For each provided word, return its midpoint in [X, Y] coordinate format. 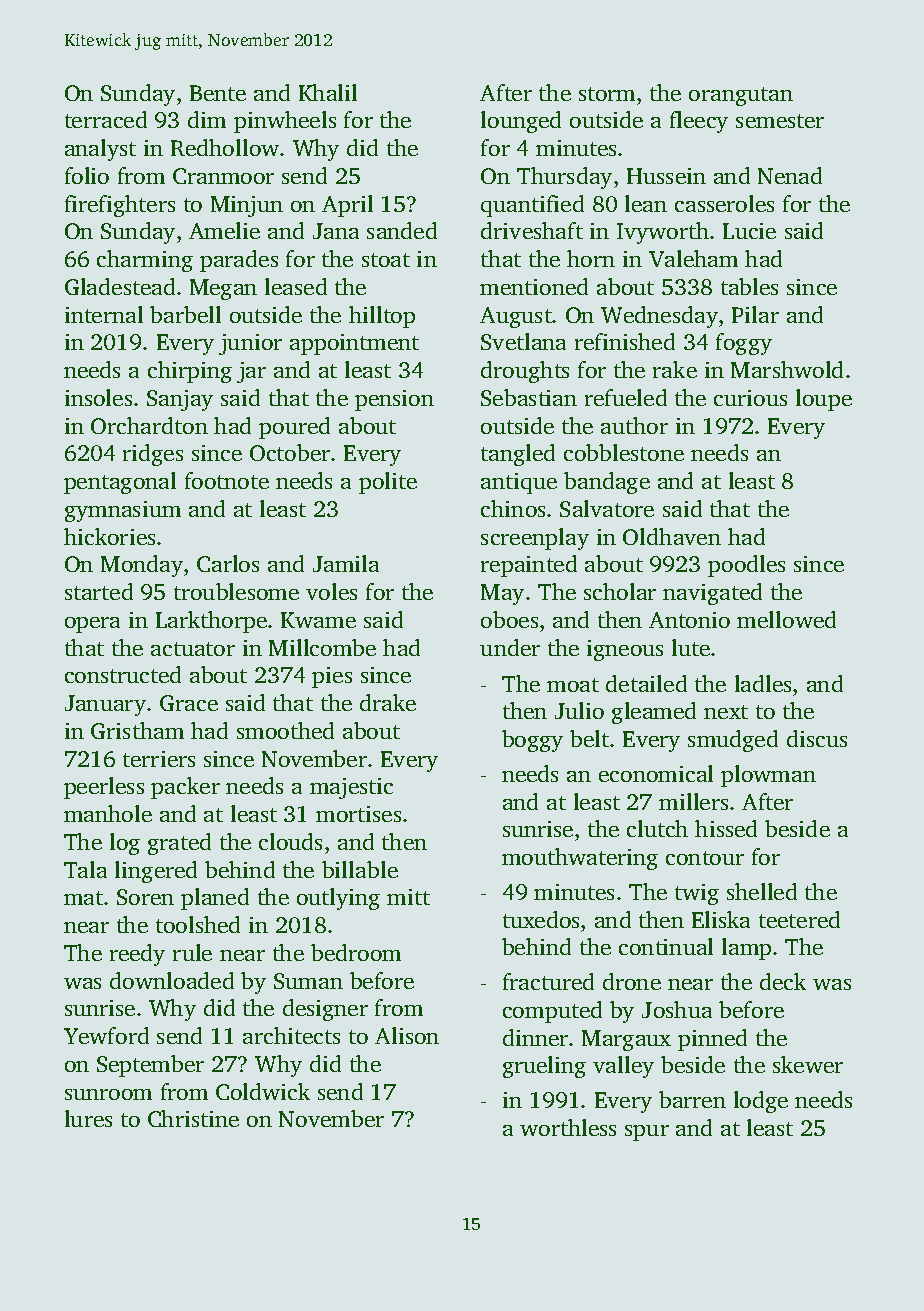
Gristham [137, 730]
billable [360, 869]
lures [88, 1118]
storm [607, 94]
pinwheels [285, 122]
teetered [799, 919]
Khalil [328, 92]
